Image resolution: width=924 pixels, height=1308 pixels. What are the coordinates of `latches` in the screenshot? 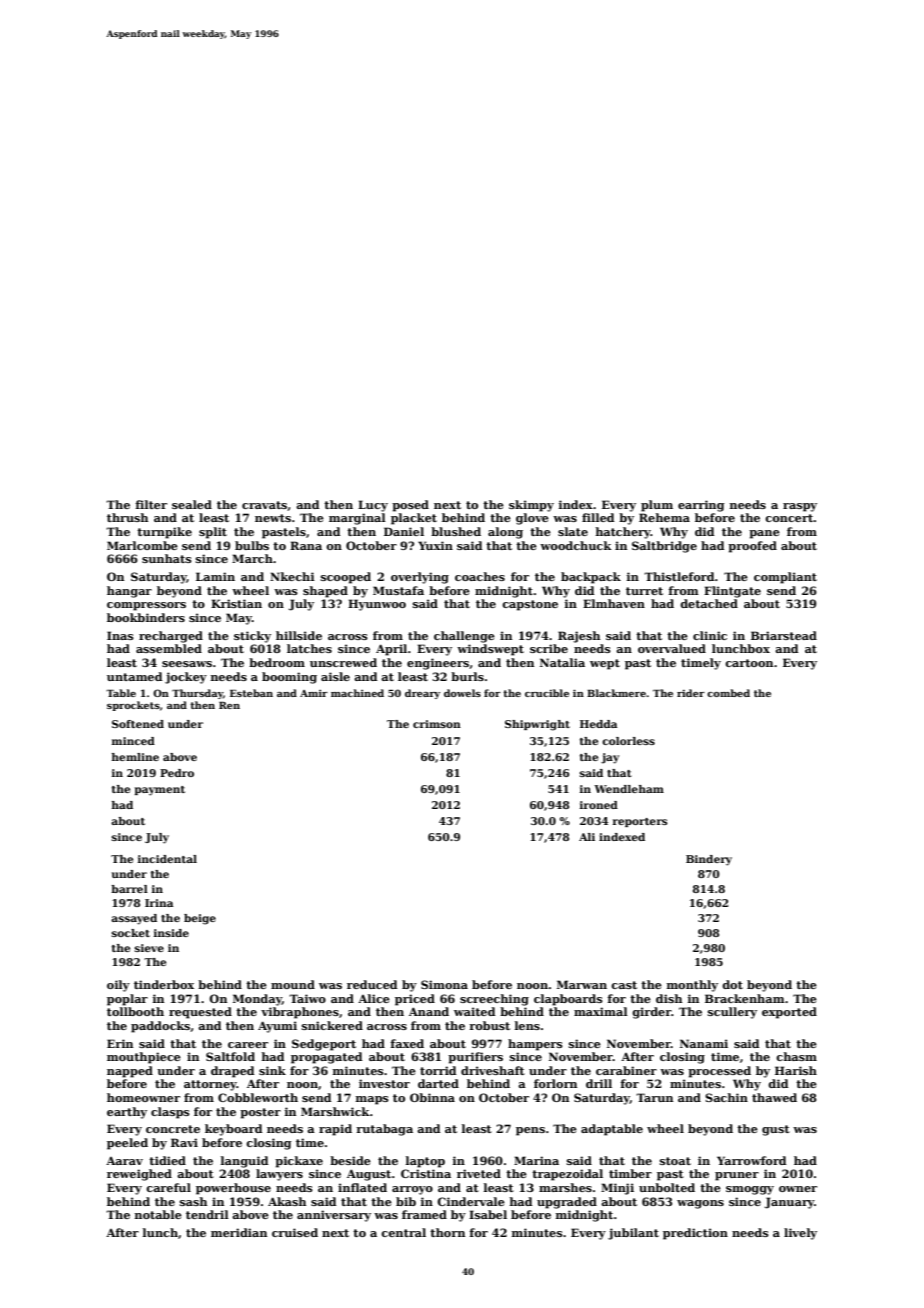 It's located at (309, 648).
